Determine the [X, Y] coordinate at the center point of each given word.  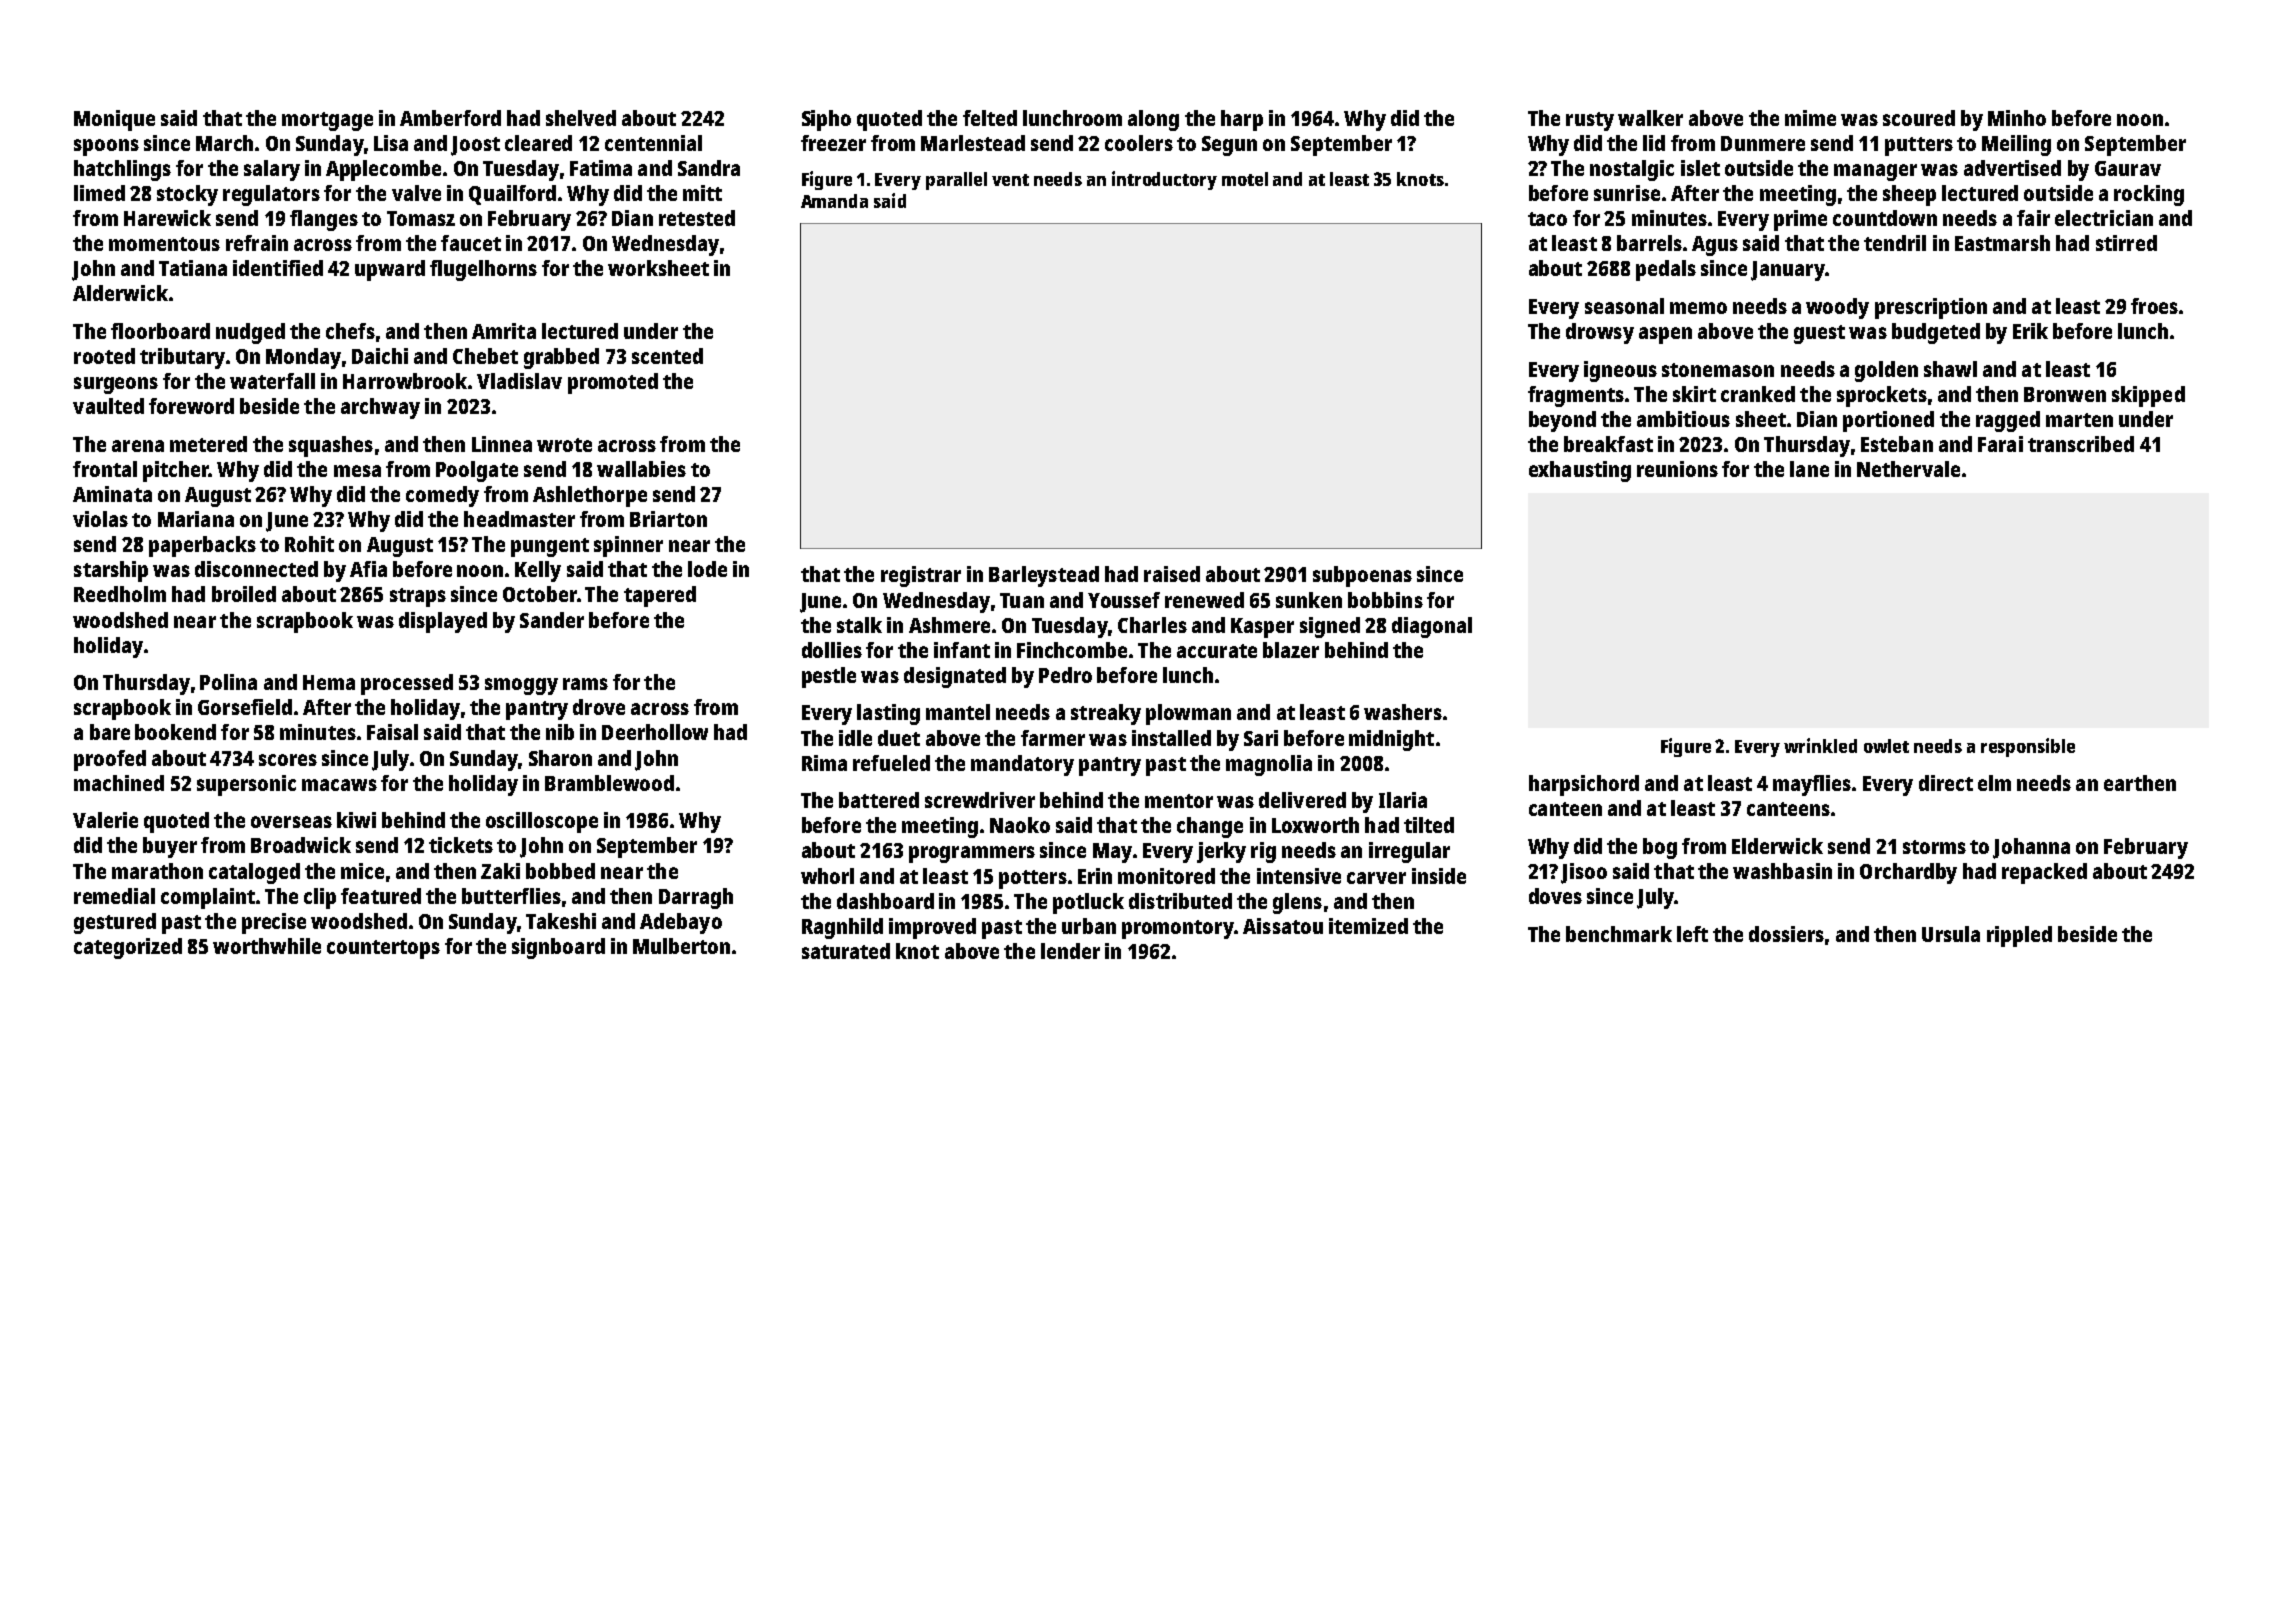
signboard [558, 948]
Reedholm [120, 594]
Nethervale [1908, 469]
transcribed [2081, 444]
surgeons [116, 385]
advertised [2012, 168]
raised [1172, 574]
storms [1934, 847]
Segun [1229, 146]
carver [1376, 878]
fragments [1576, 396]
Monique [114, 120]
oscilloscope [542, 822]
